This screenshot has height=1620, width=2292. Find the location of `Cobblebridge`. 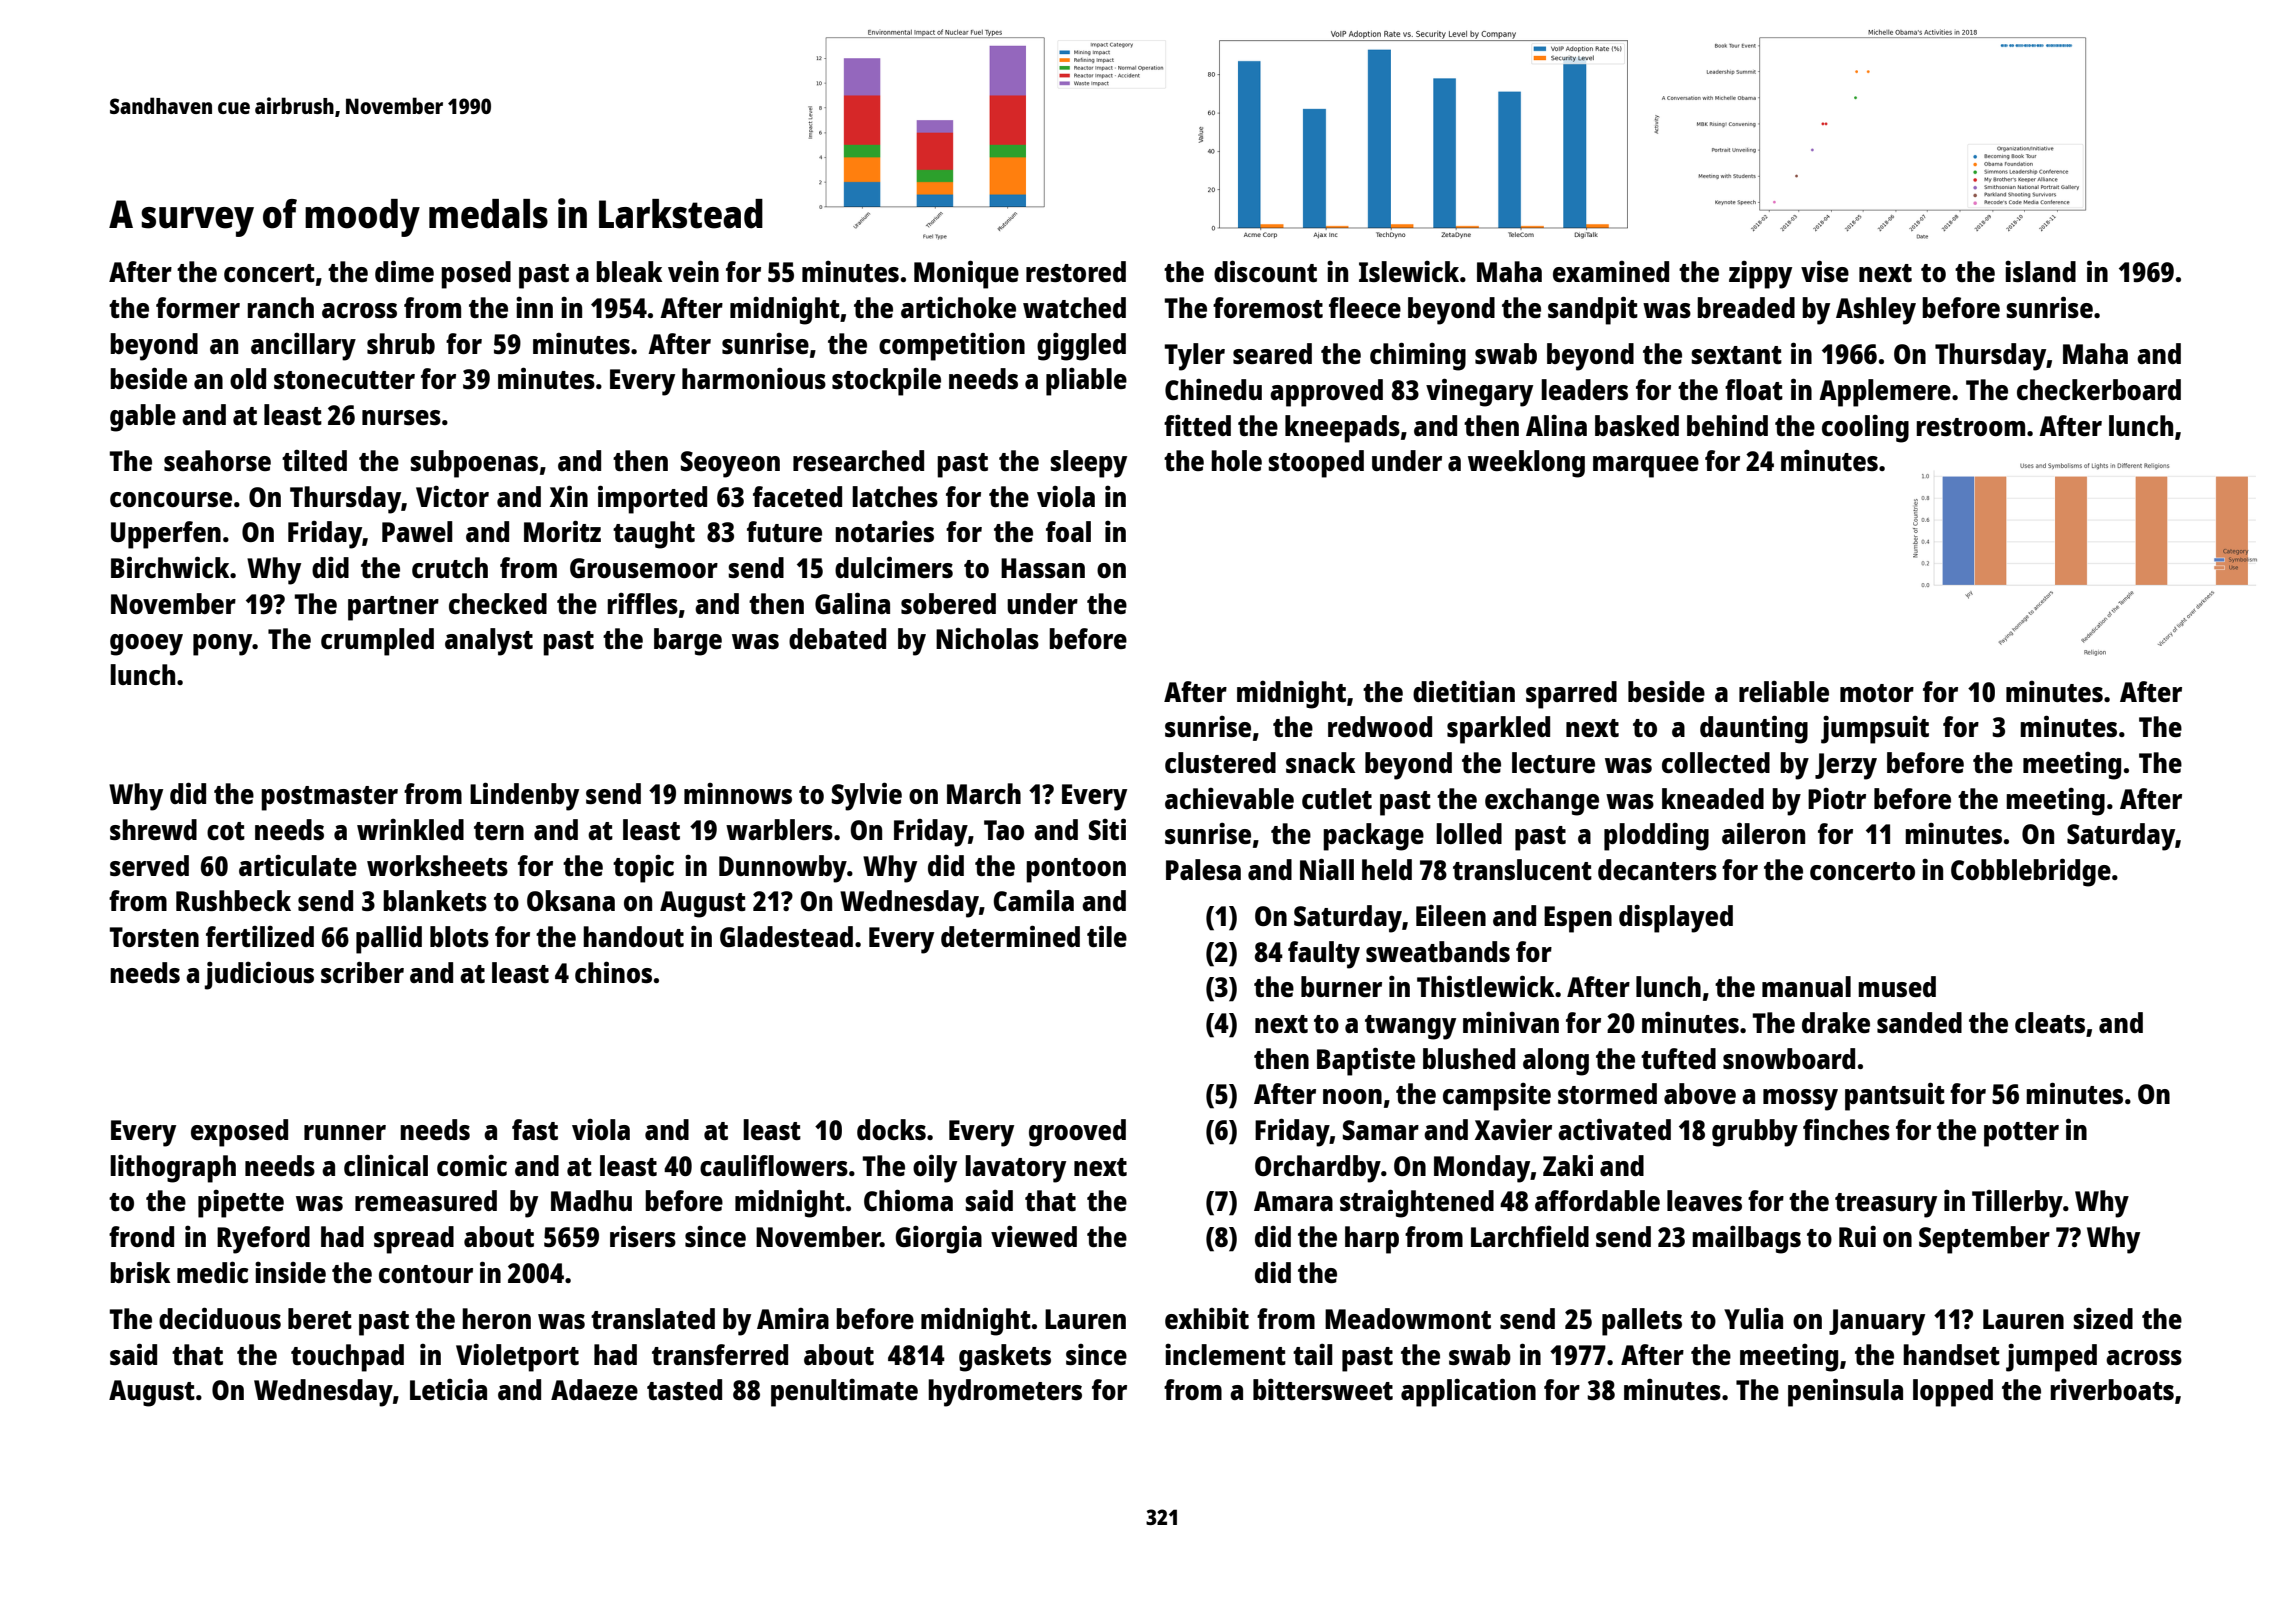

Cobblebridge is located at coordinates (2031, 872).
